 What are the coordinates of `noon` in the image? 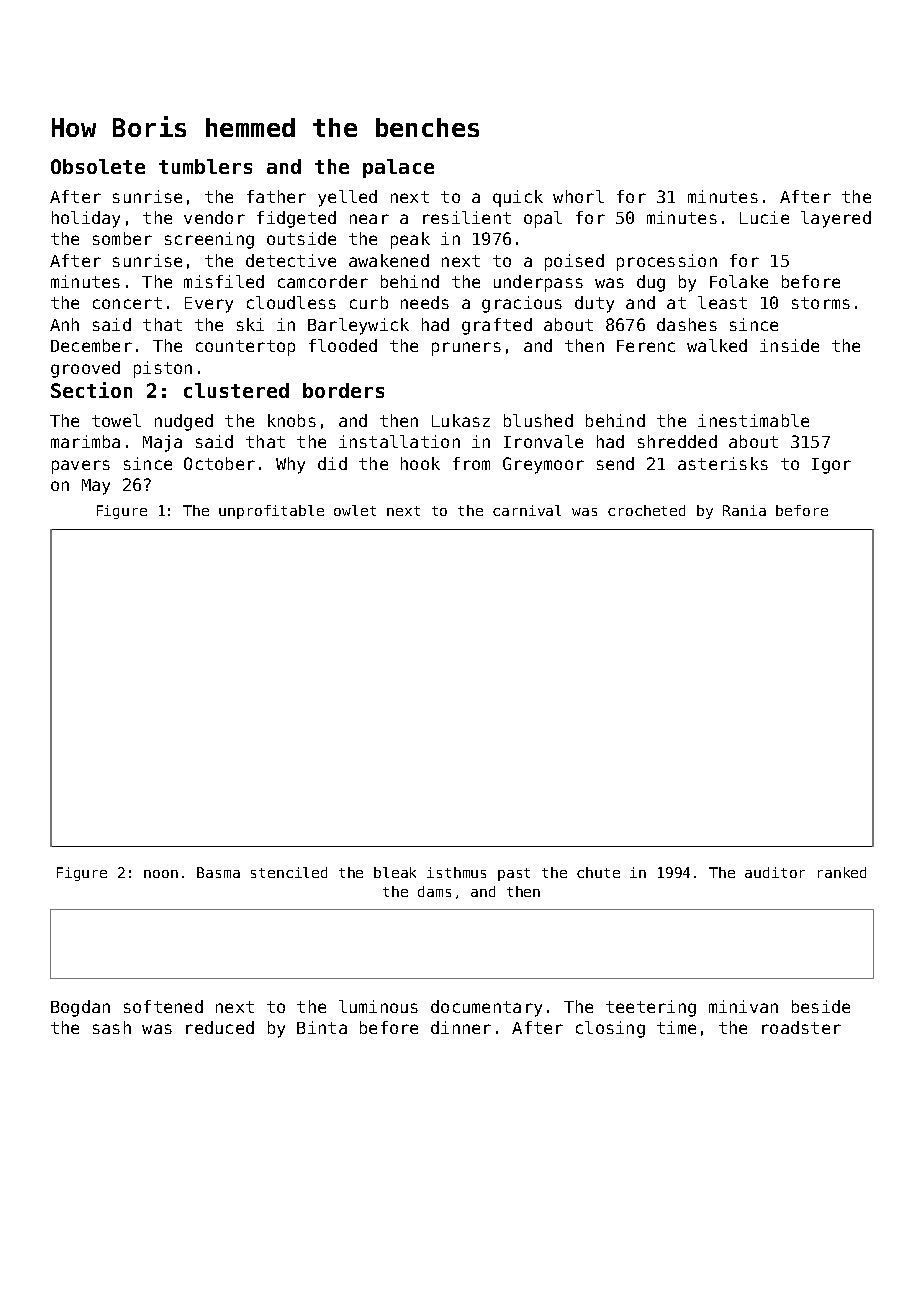 It's located at (161, 874).
